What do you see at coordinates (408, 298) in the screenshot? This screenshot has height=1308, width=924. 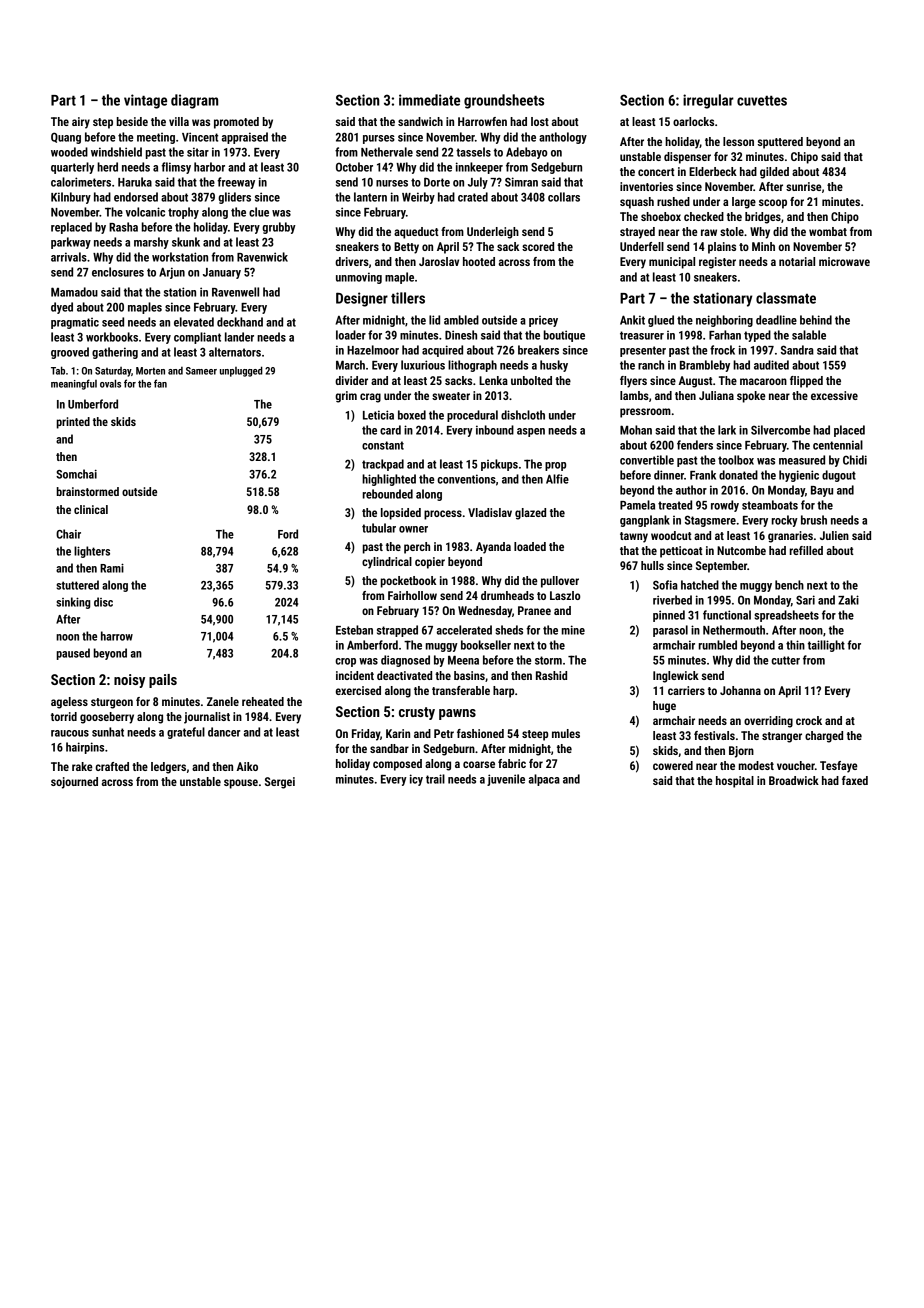 I see `tillers` at bounding box center [408, 298].
